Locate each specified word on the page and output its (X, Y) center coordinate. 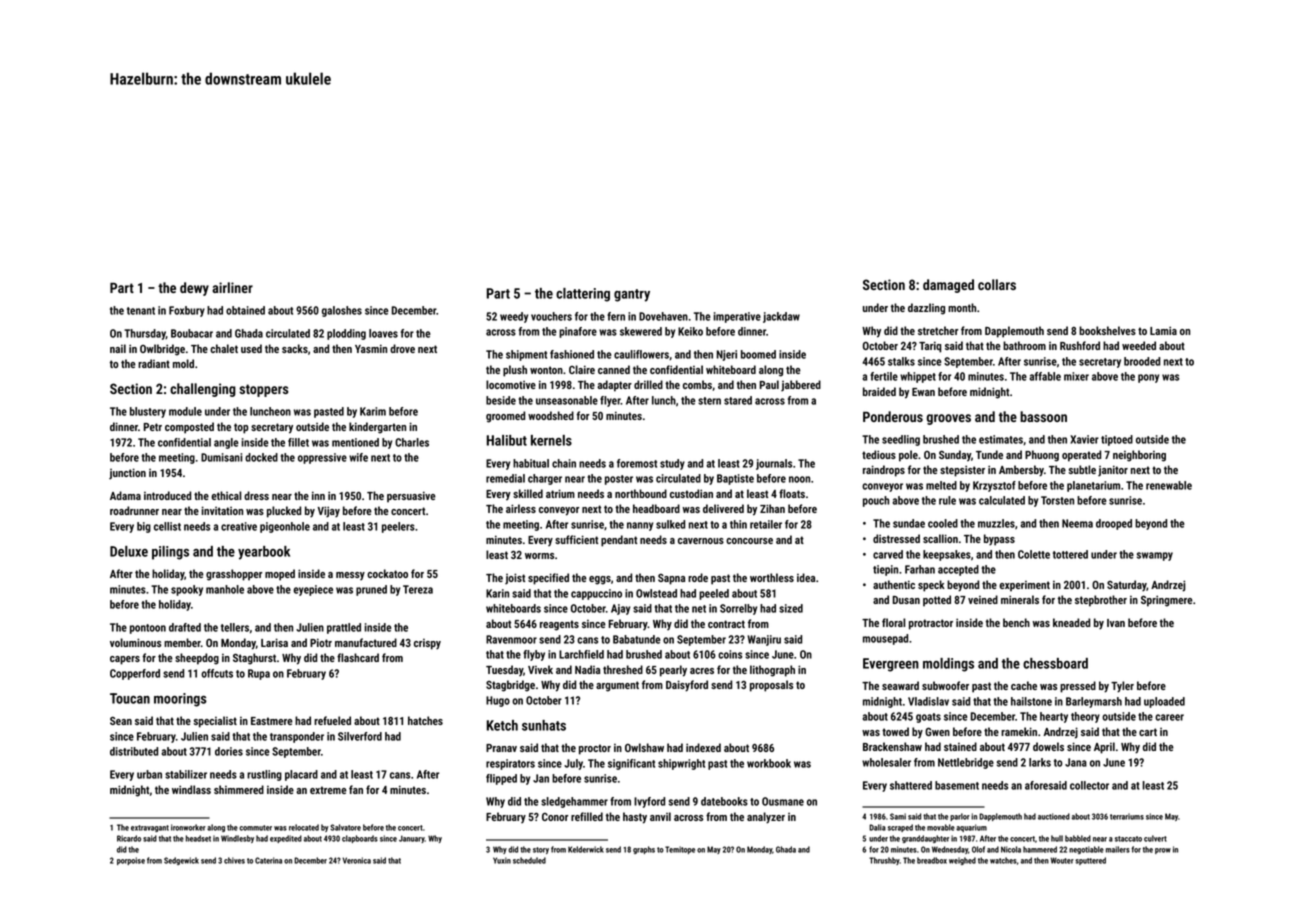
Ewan (923, 392)
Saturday (1127, 586)
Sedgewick (181, 861)
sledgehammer (574, 802)
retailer (766, 524)
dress (256, 495)
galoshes (342, 311)
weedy (514, 317)
